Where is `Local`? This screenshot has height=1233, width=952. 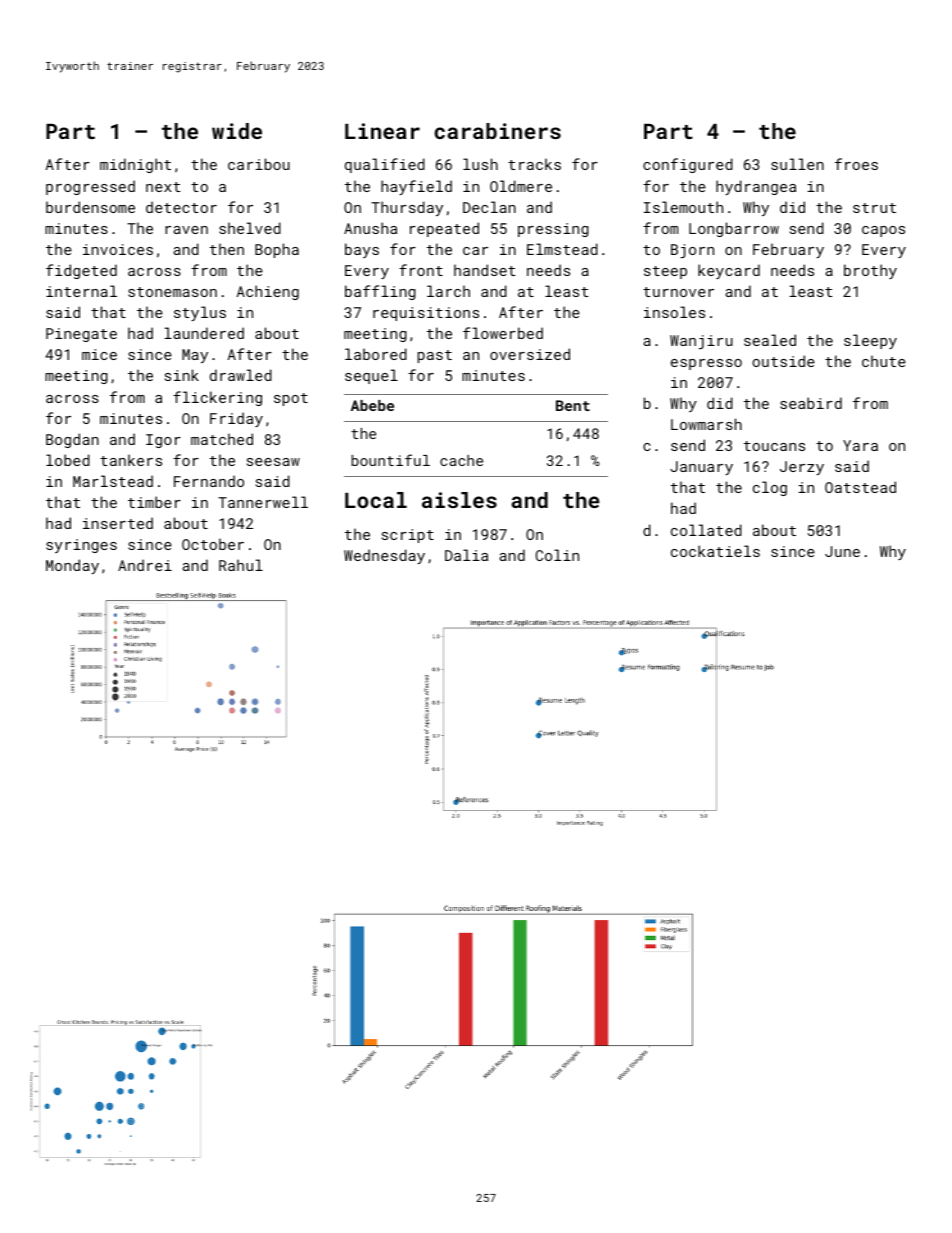
Local is located at coordinates (376, 500).
